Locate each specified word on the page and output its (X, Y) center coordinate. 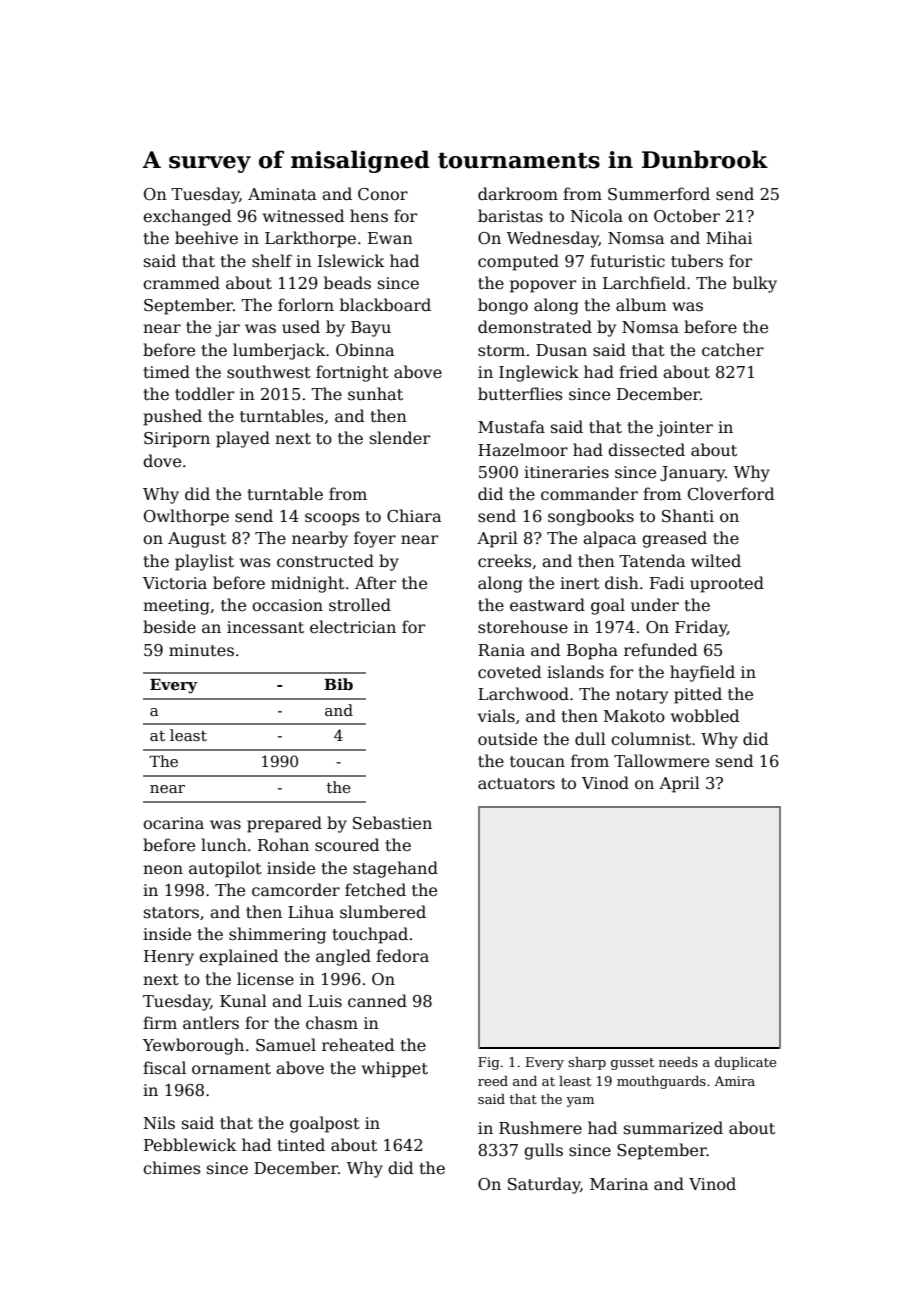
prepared (284, 824)
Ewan (390, 238)
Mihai (729, 238)
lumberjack (279, 351)
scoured (347, 844)
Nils (159, 1123)
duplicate (745, 1063)
